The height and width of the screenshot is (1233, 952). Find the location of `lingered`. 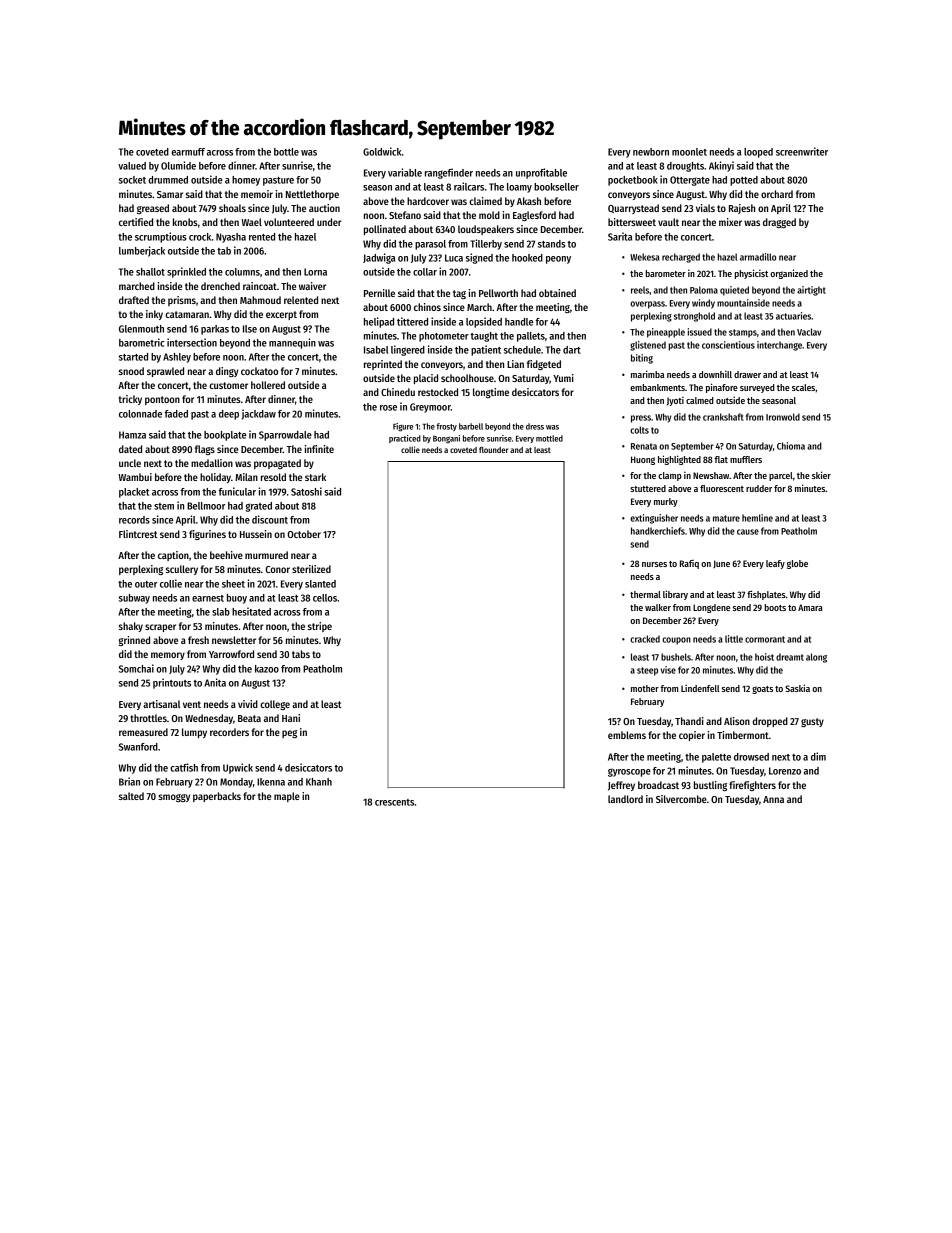

lingered is located at coordinates (408, 350).
